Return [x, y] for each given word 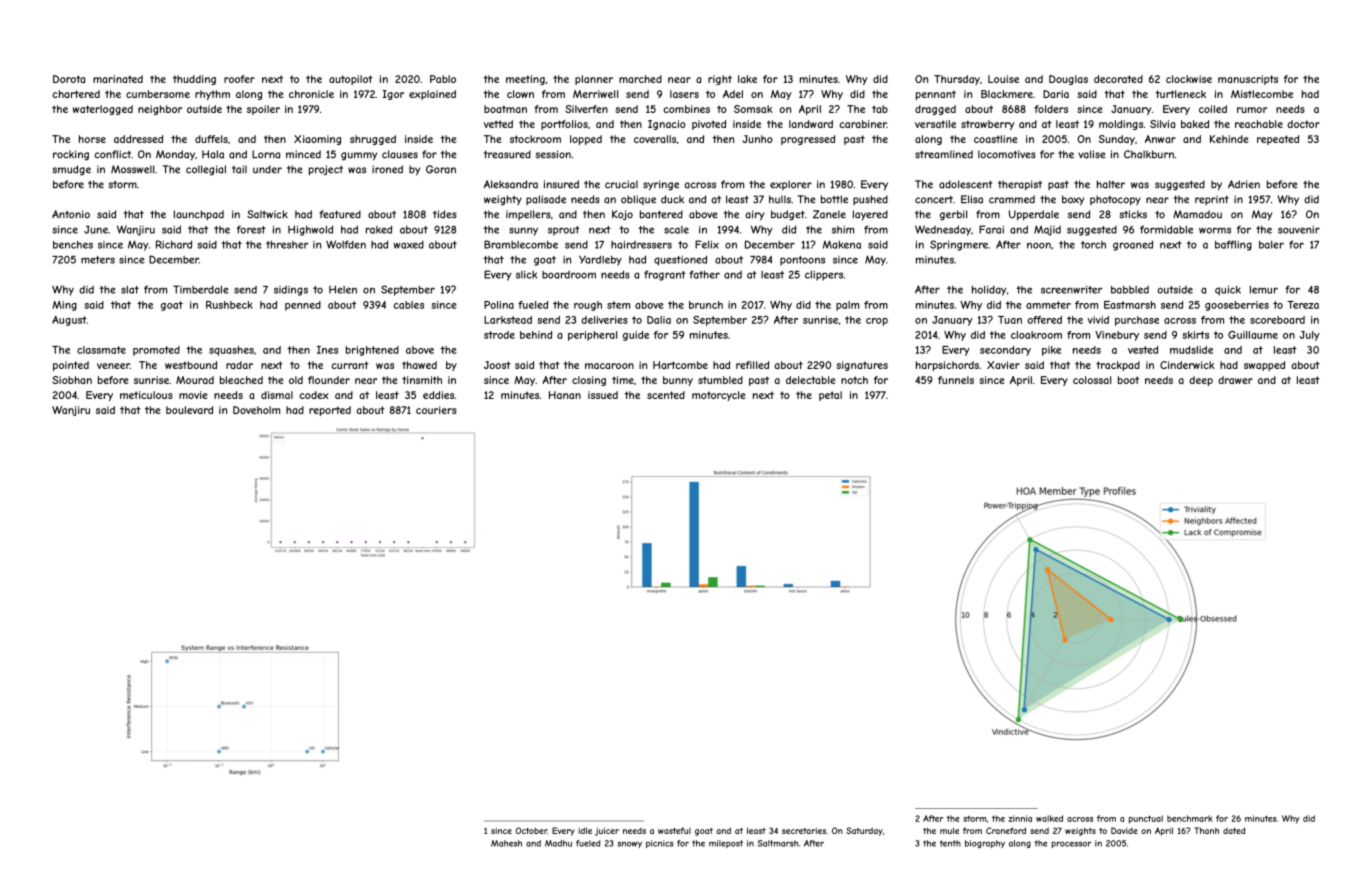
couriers [436, 410]
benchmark [1190, 818]
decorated [1118, 79]
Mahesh [506, 843]
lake [747, 79]
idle [585, 830]
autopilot [351, 80]
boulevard [189, 410]
